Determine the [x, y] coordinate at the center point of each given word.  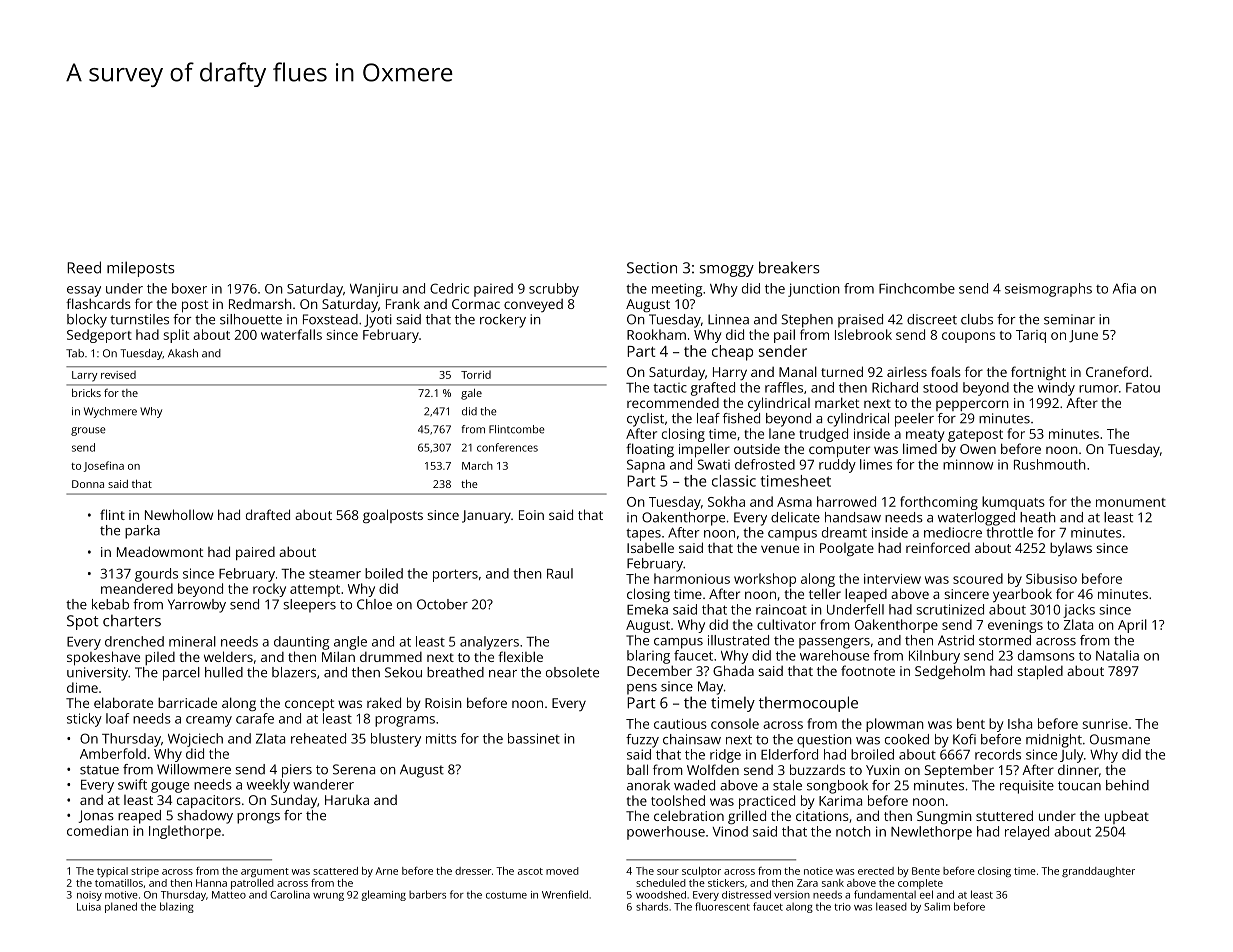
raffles [784, 387]
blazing [177, 907]
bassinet [534, 738]
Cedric [449, 288]
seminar [1069, 319]
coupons [968, 337]
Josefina [103, 466]
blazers [294, 672]
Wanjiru [374, 290]
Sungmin [944, 817]
